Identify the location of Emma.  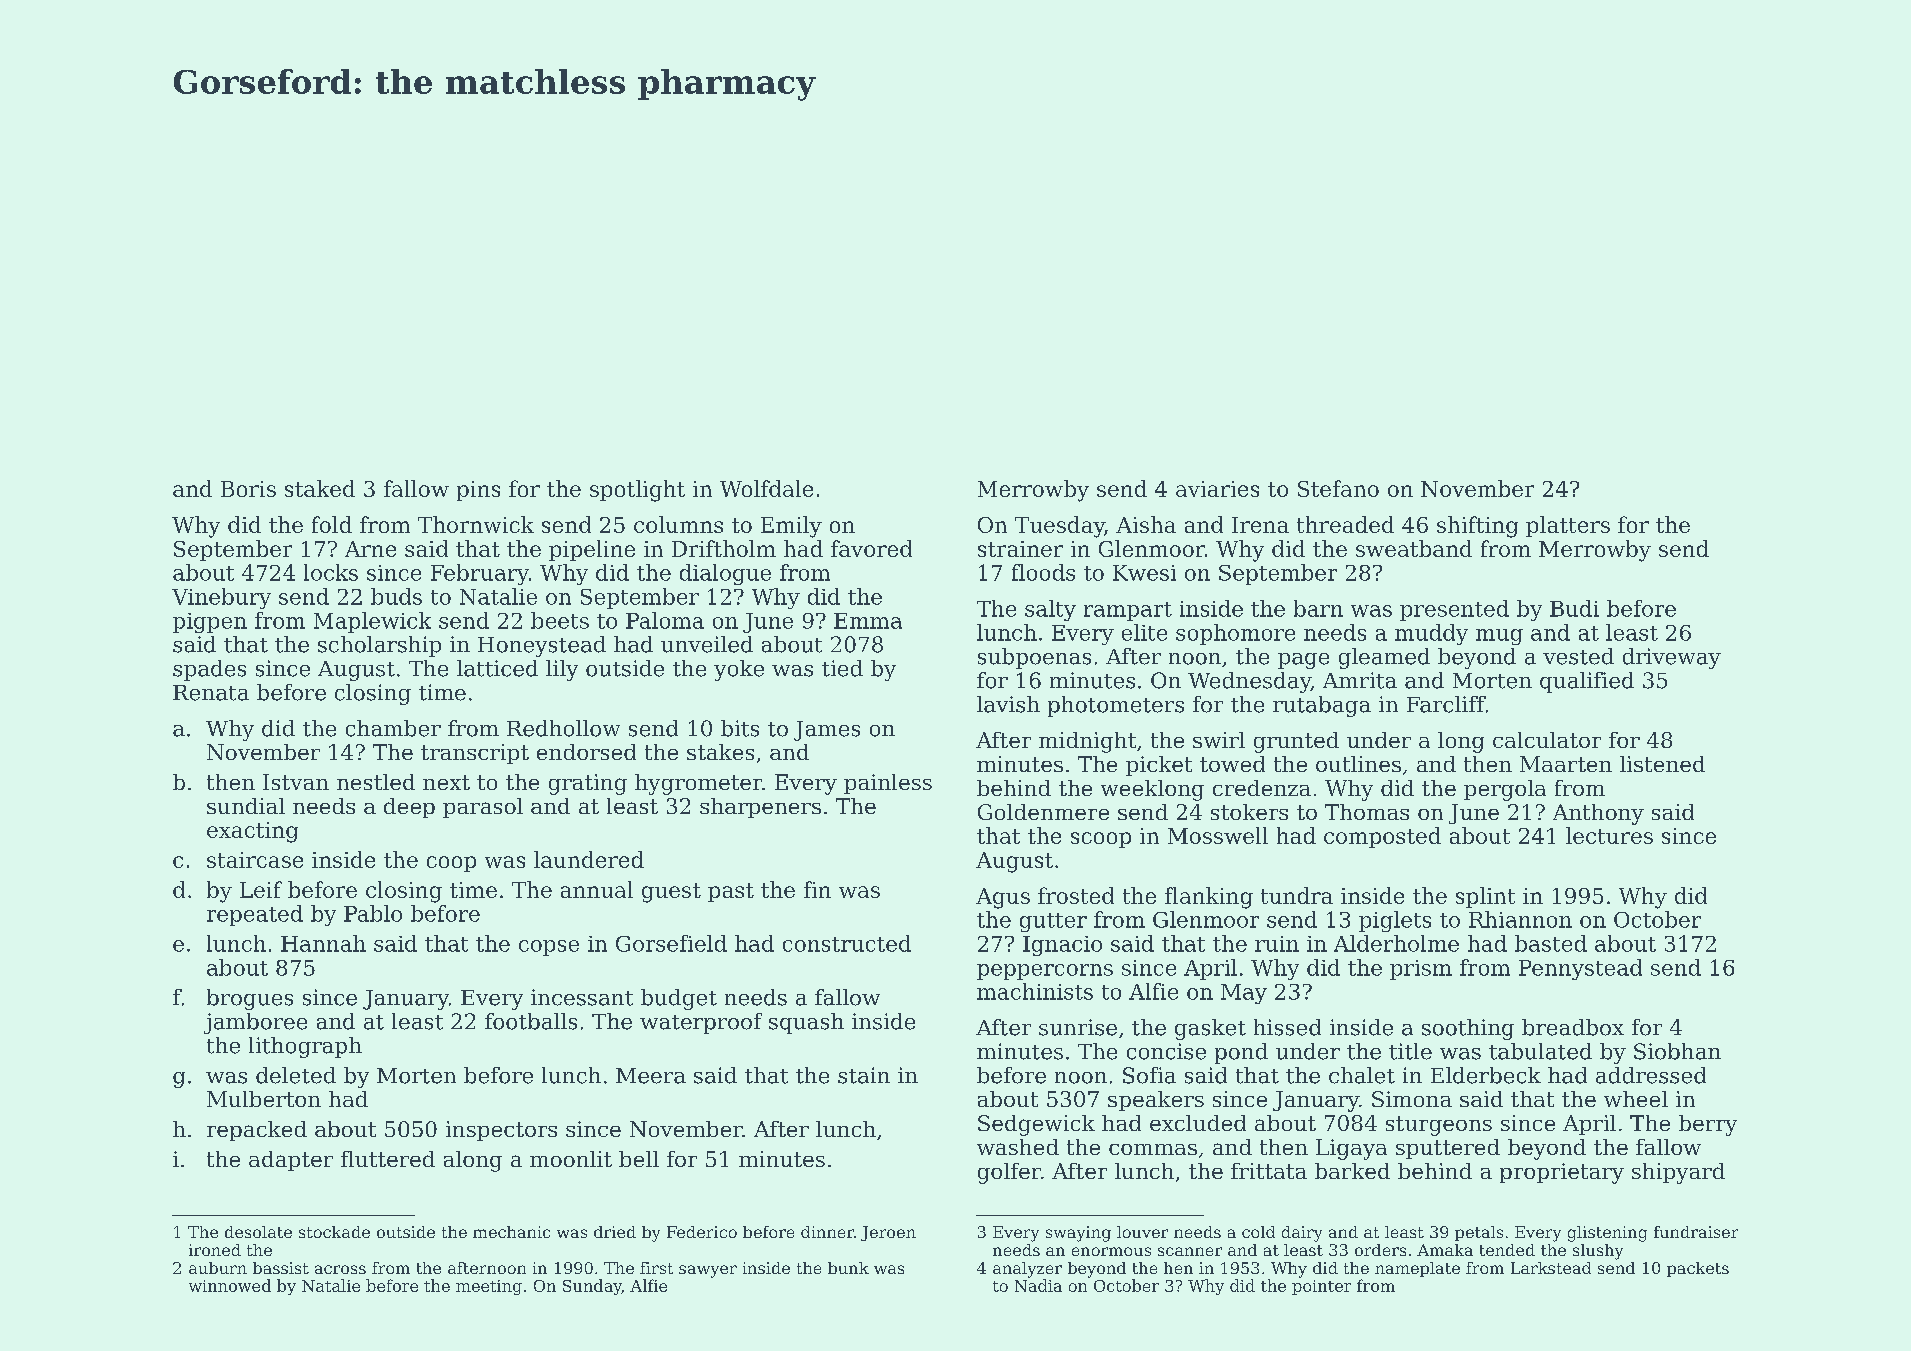
(868, 621).
